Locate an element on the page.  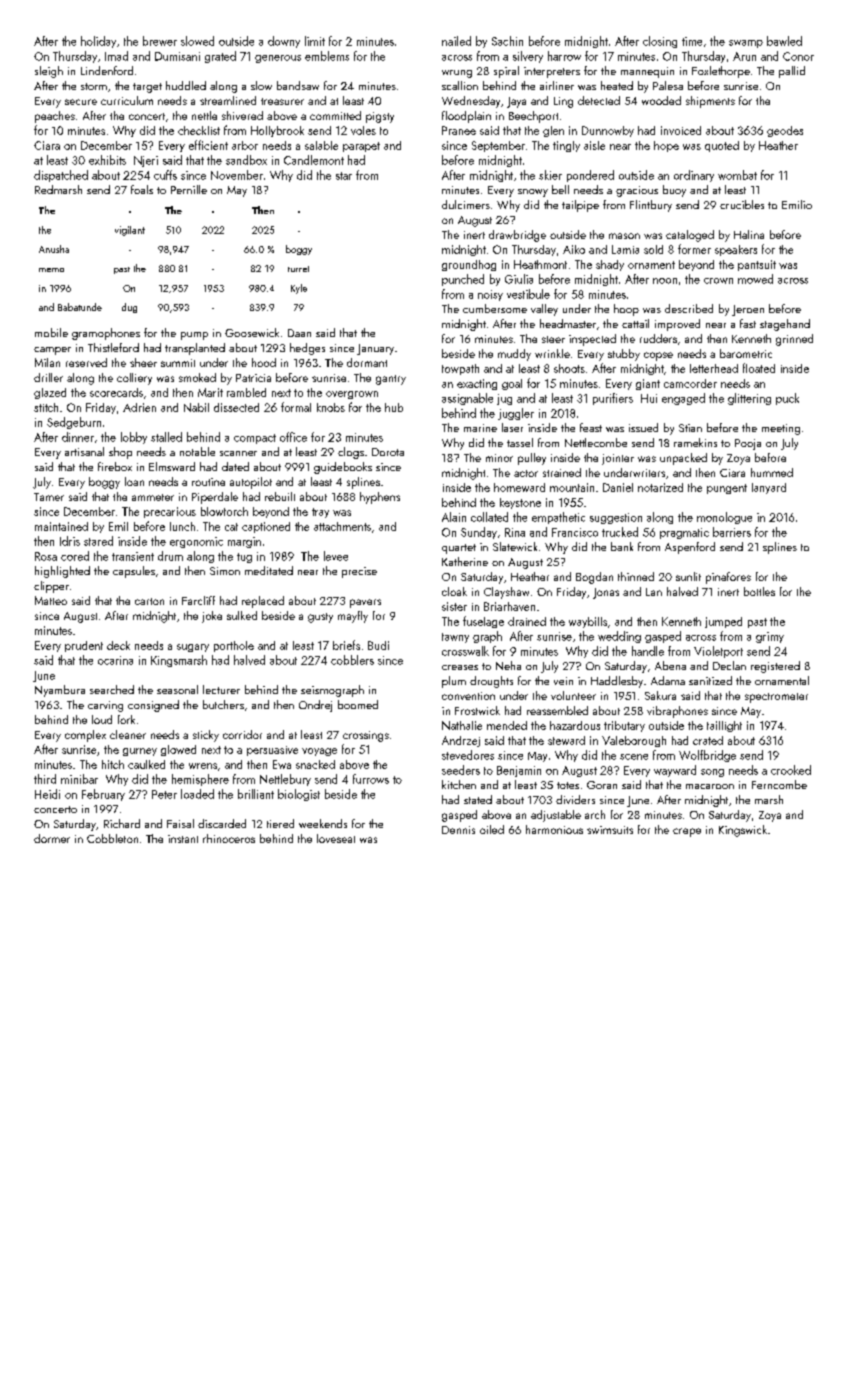
highlighted is located at coordinates (62, 572).
